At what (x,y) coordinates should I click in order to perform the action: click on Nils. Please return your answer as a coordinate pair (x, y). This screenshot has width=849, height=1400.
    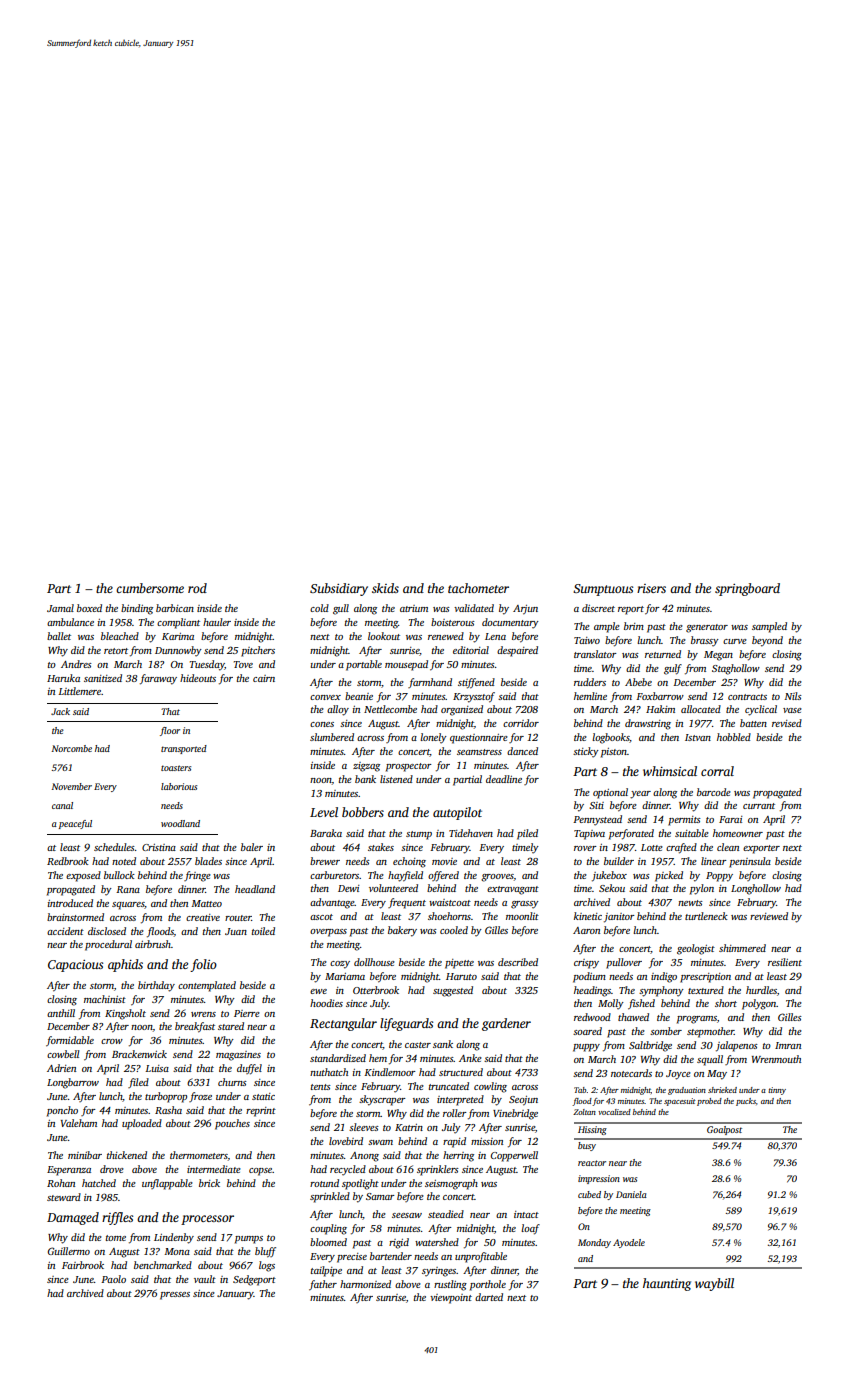
    Looking at the image, I should click on (793, 696).
